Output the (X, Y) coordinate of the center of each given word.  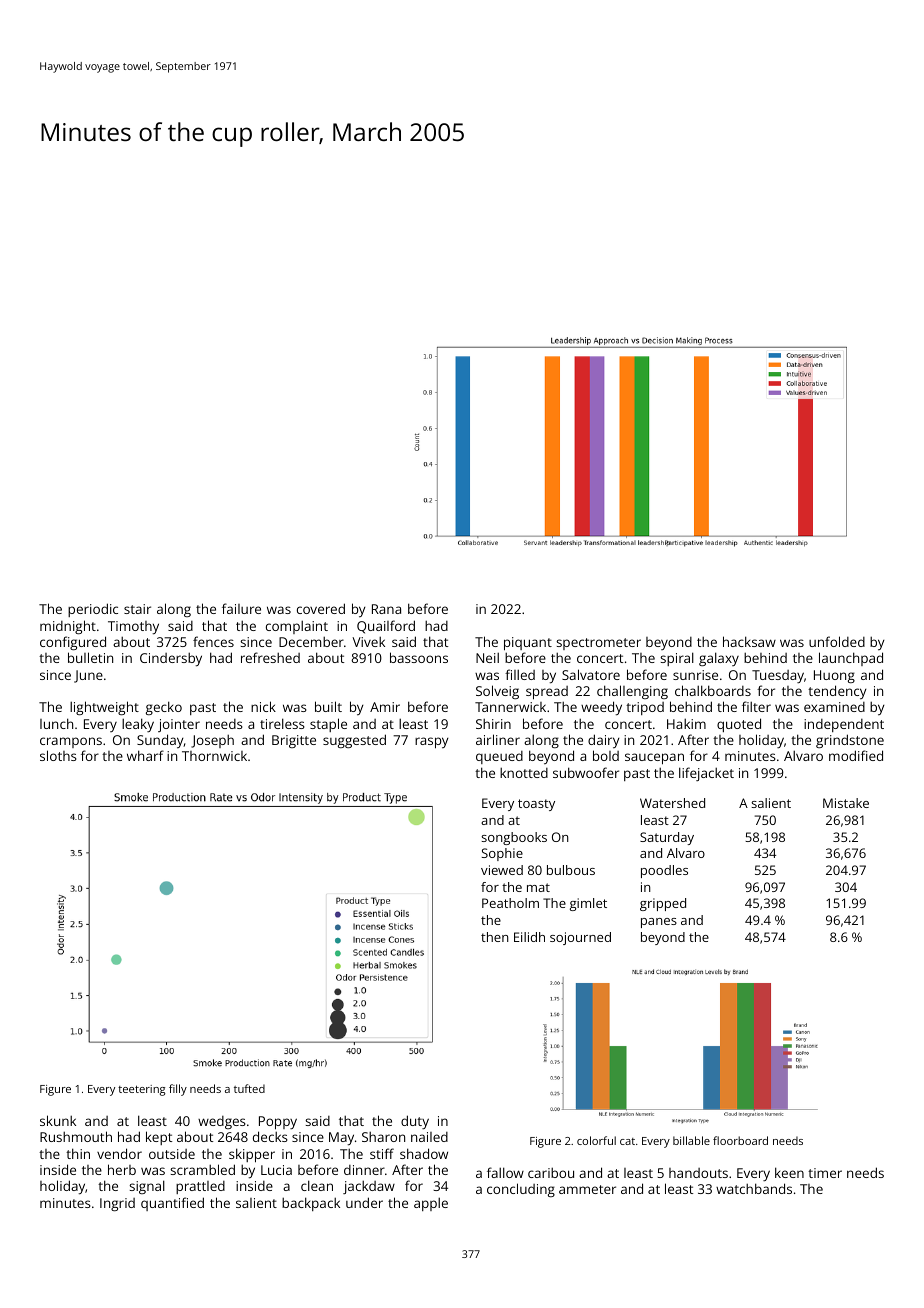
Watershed (672, 803)
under (364, 1202)
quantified (172, 1204)
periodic (93, 610)
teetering (142, 1090)
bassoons (419, 657)
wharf (145, 755)
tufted (249, 1088)
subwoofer (586, 772)
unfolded (837, 641)
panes (659, 923)
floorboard (740, 1140)
